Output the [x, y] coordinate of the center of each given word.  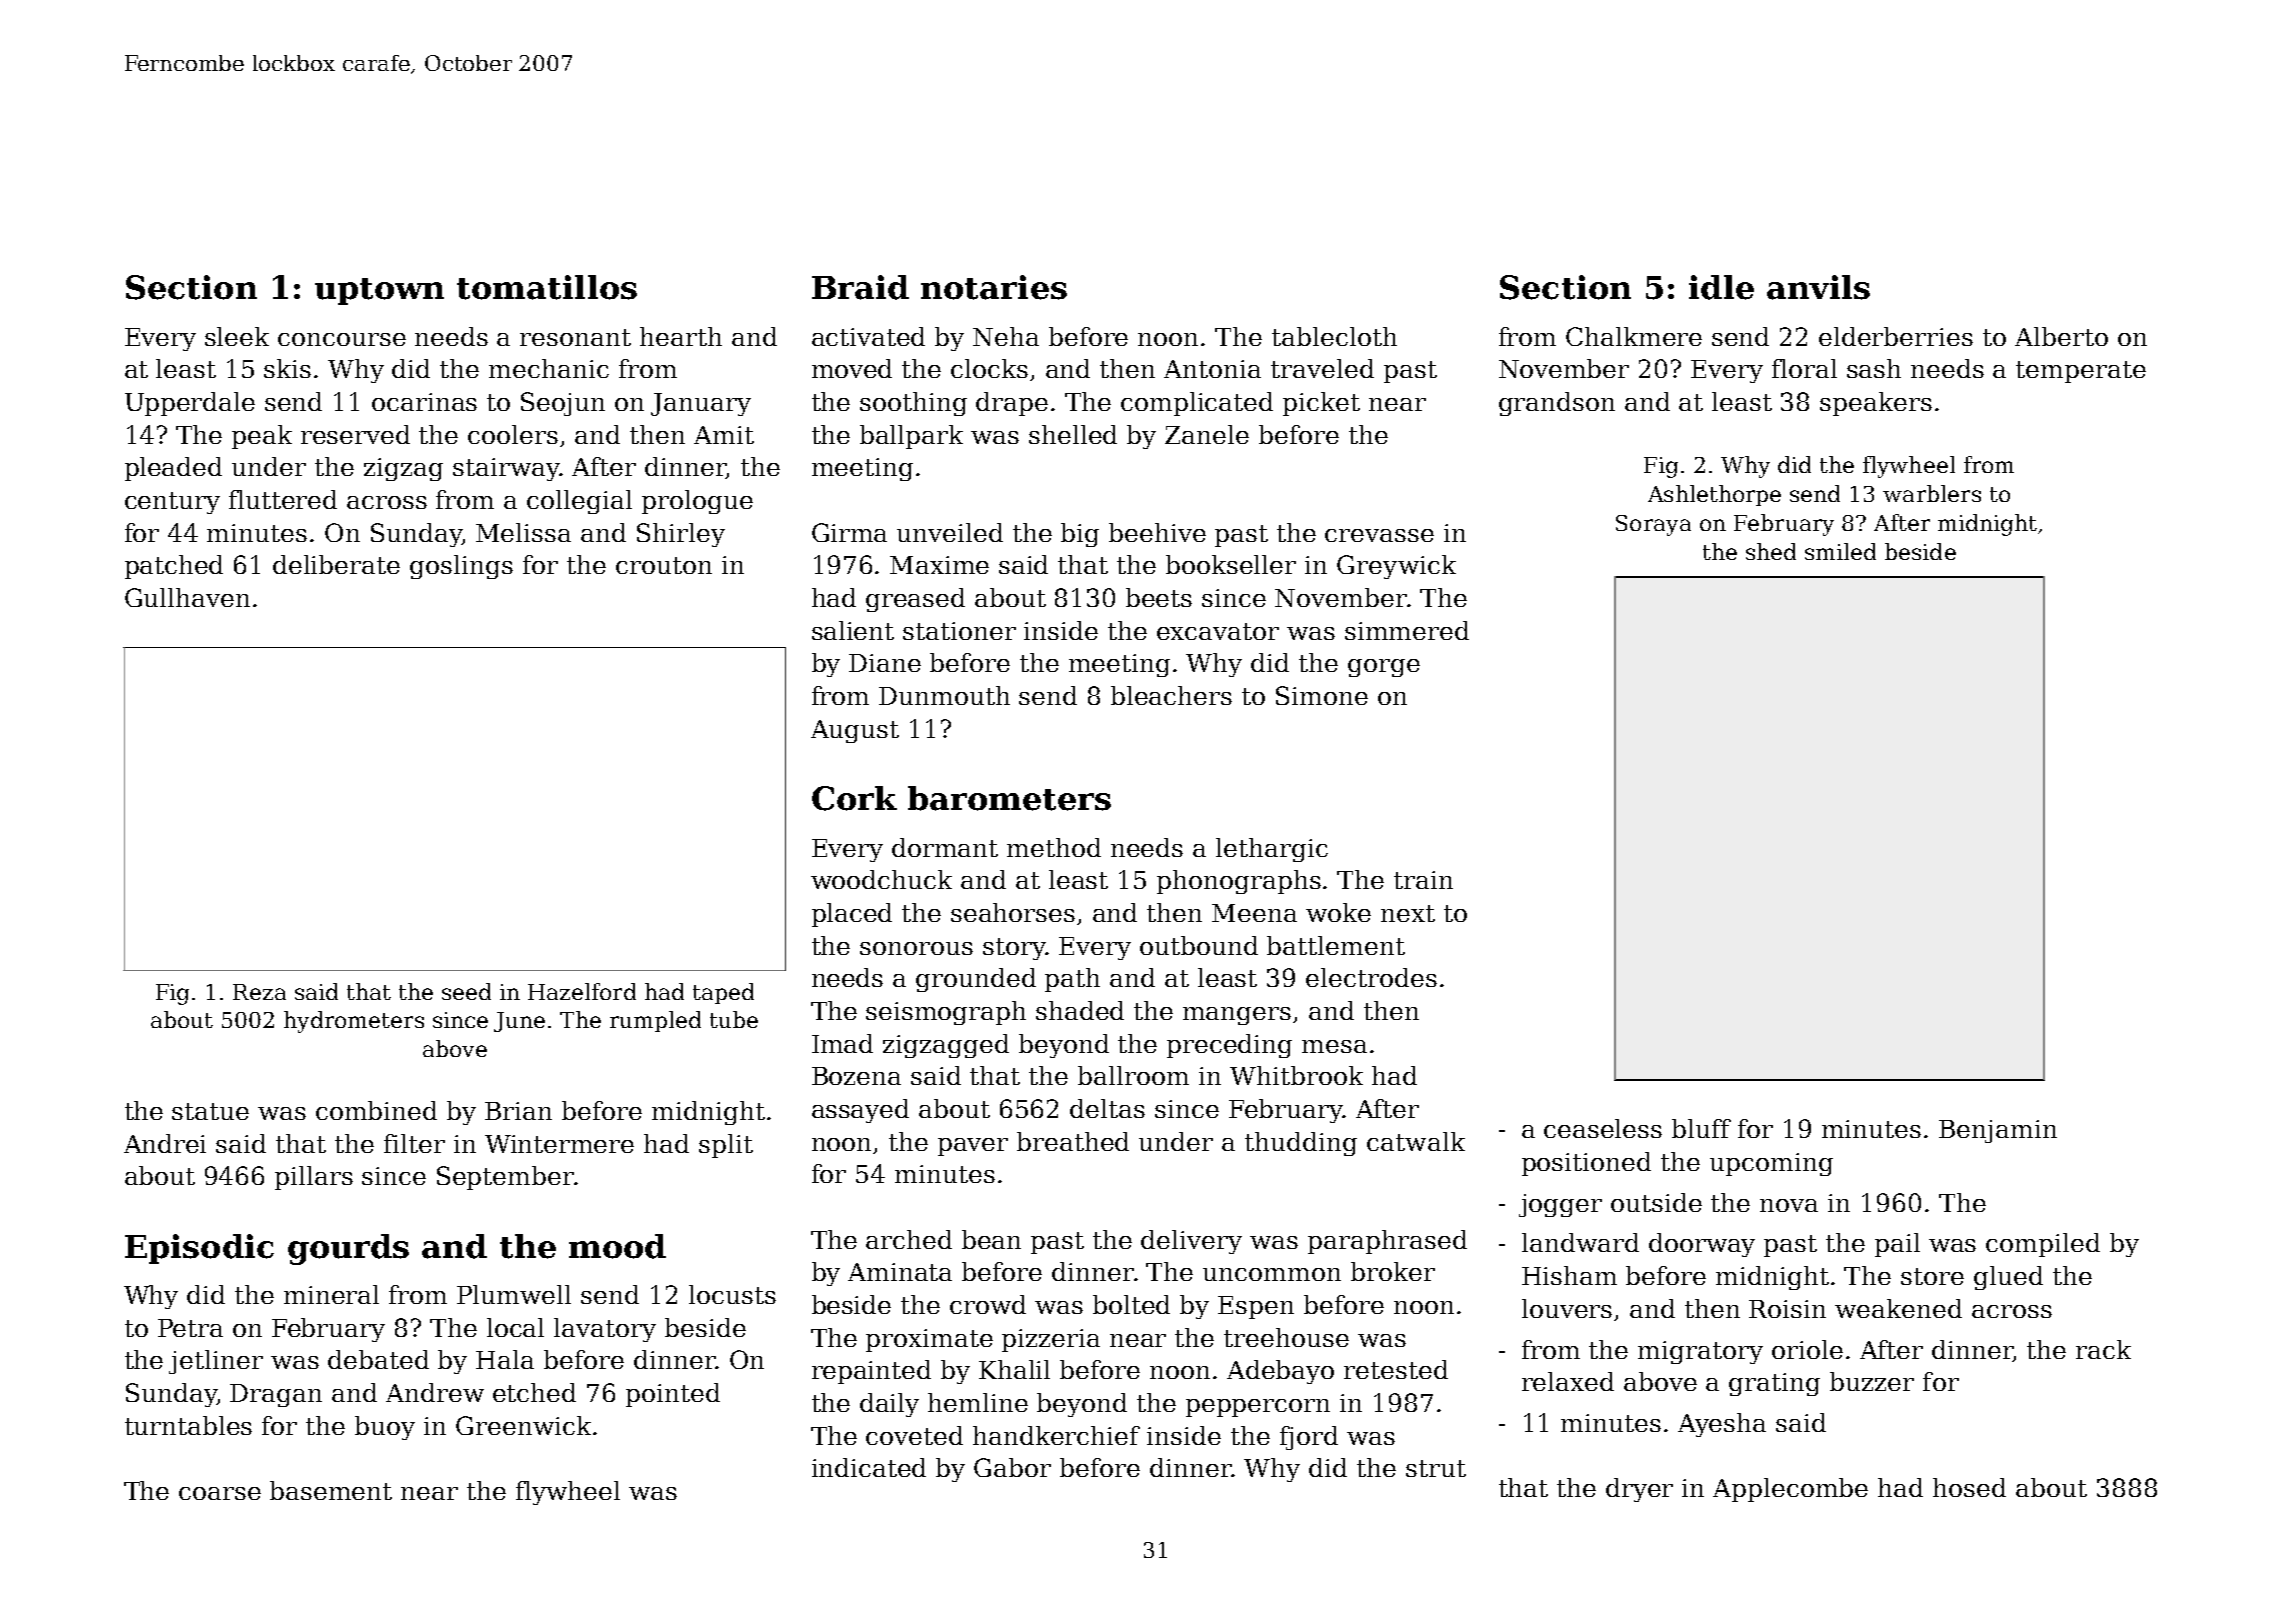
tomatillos [547, 287]
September [505, 1178]
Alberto [2061, 336]
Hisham [1569, 1275]
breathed [1073, 1141]
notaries [994, 287]
